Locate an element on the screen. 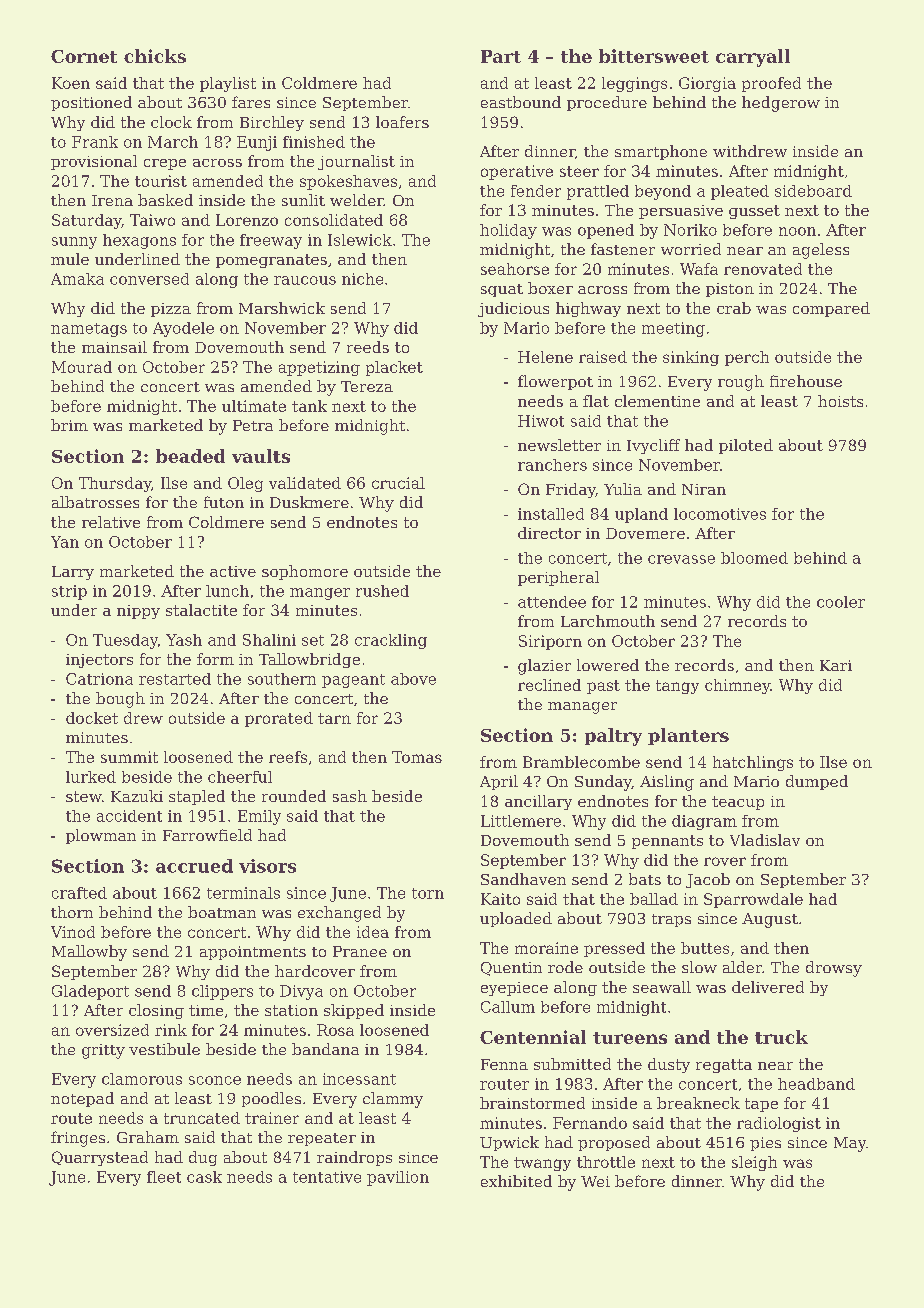 The height and width of the screenshot is (1308, 924). playlist is located at coordinates (228, 84).
